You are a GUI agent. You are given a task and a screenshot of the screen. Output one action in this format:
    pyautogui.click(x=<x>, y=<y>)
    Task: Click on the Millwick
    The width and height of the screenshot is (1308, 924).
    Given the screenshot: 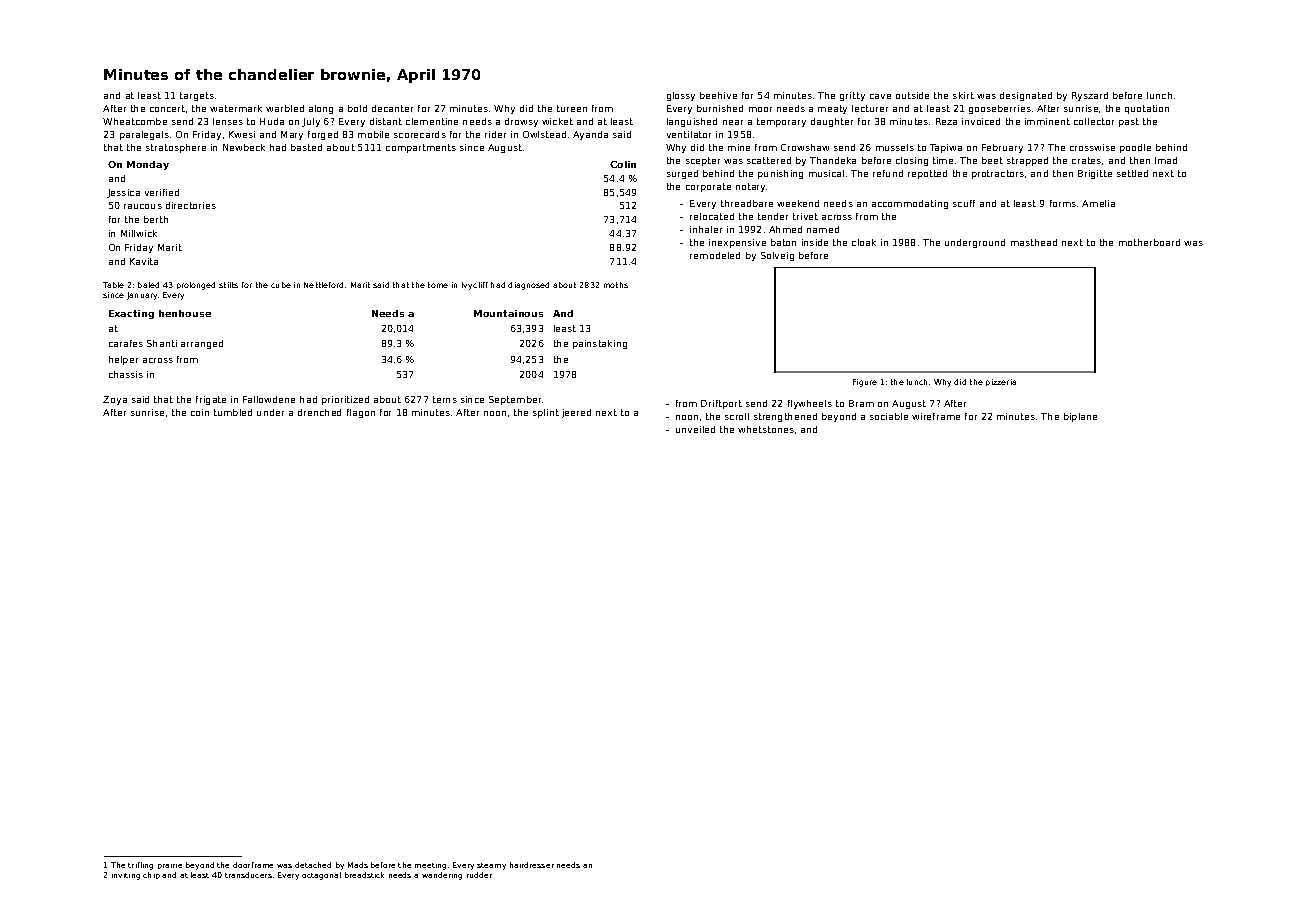 What is the action you would take?
    pyautogui.click(x=139, y=233)
